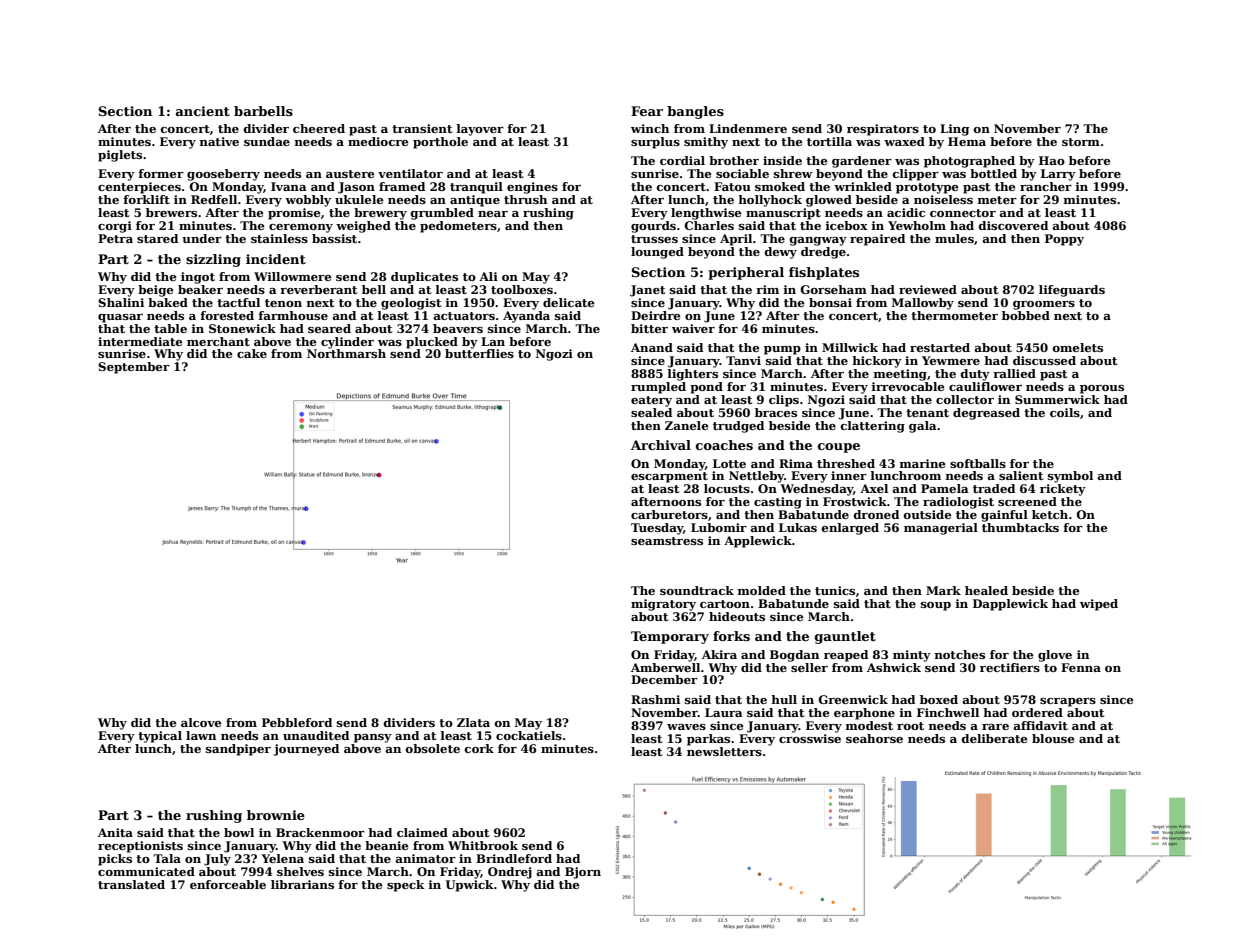 This screenshot has width=1233, height=952. Describe the element at coordinates (647, 111) in the screenshot. I see `Fear` at that location.
